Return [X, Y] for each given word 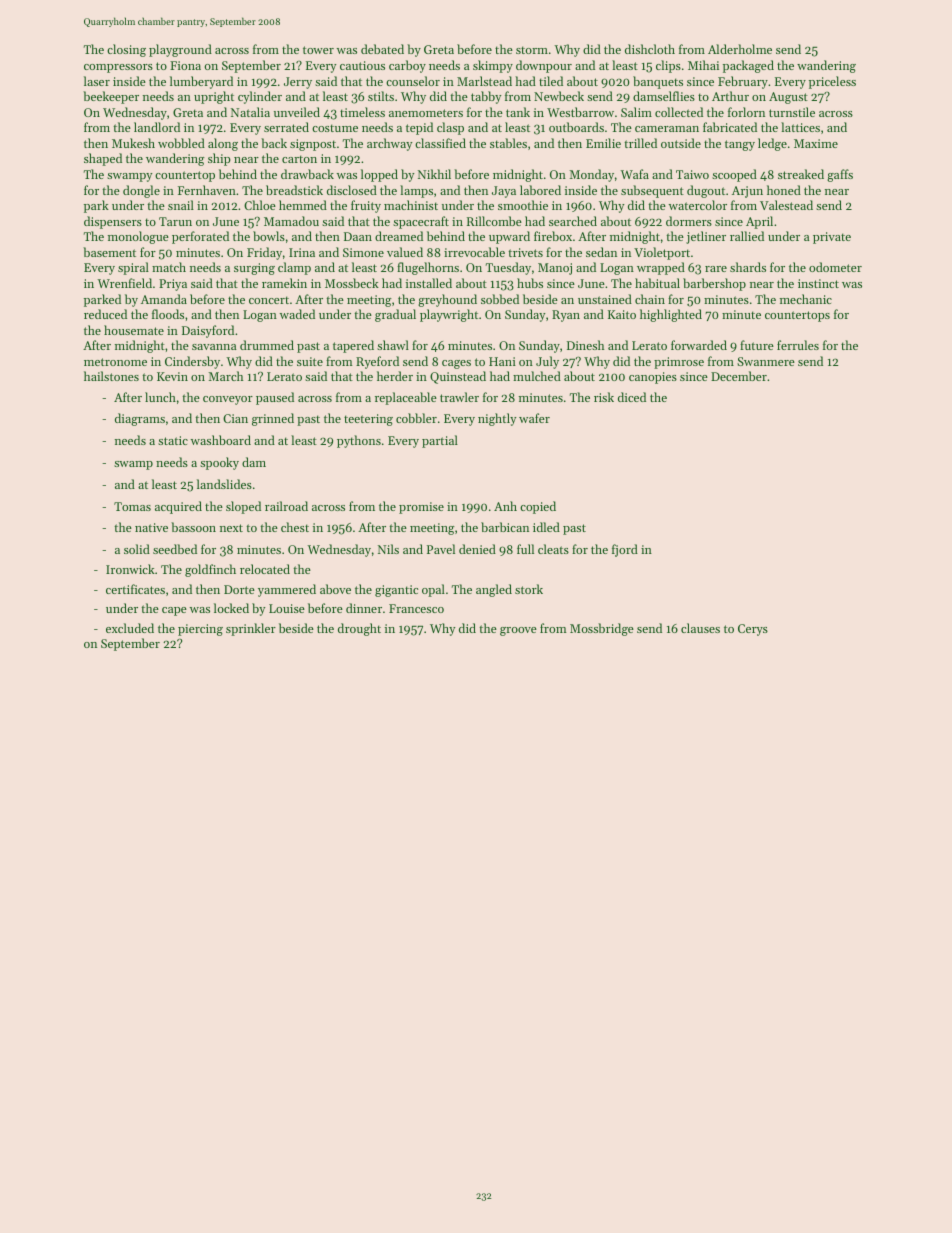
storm [532, 50]
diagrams [140, 419]
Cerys [753, 630]
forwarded [699, 345]
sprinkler [251, 629]
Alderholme [740, 49]
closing [126, 50]
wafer [534, 418]
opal [433, 590]
